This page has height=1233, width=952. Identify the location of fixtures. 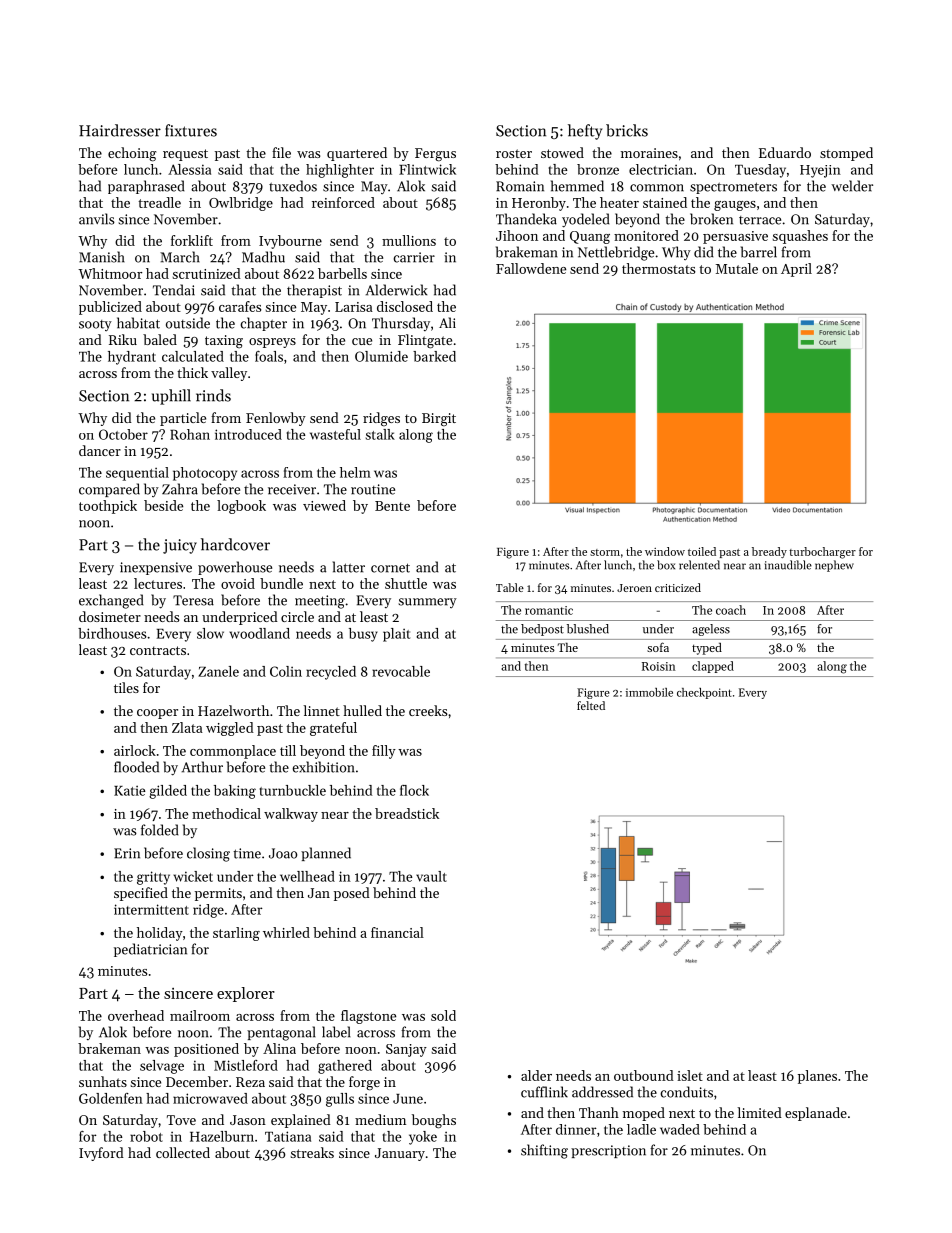
(191, 130).
